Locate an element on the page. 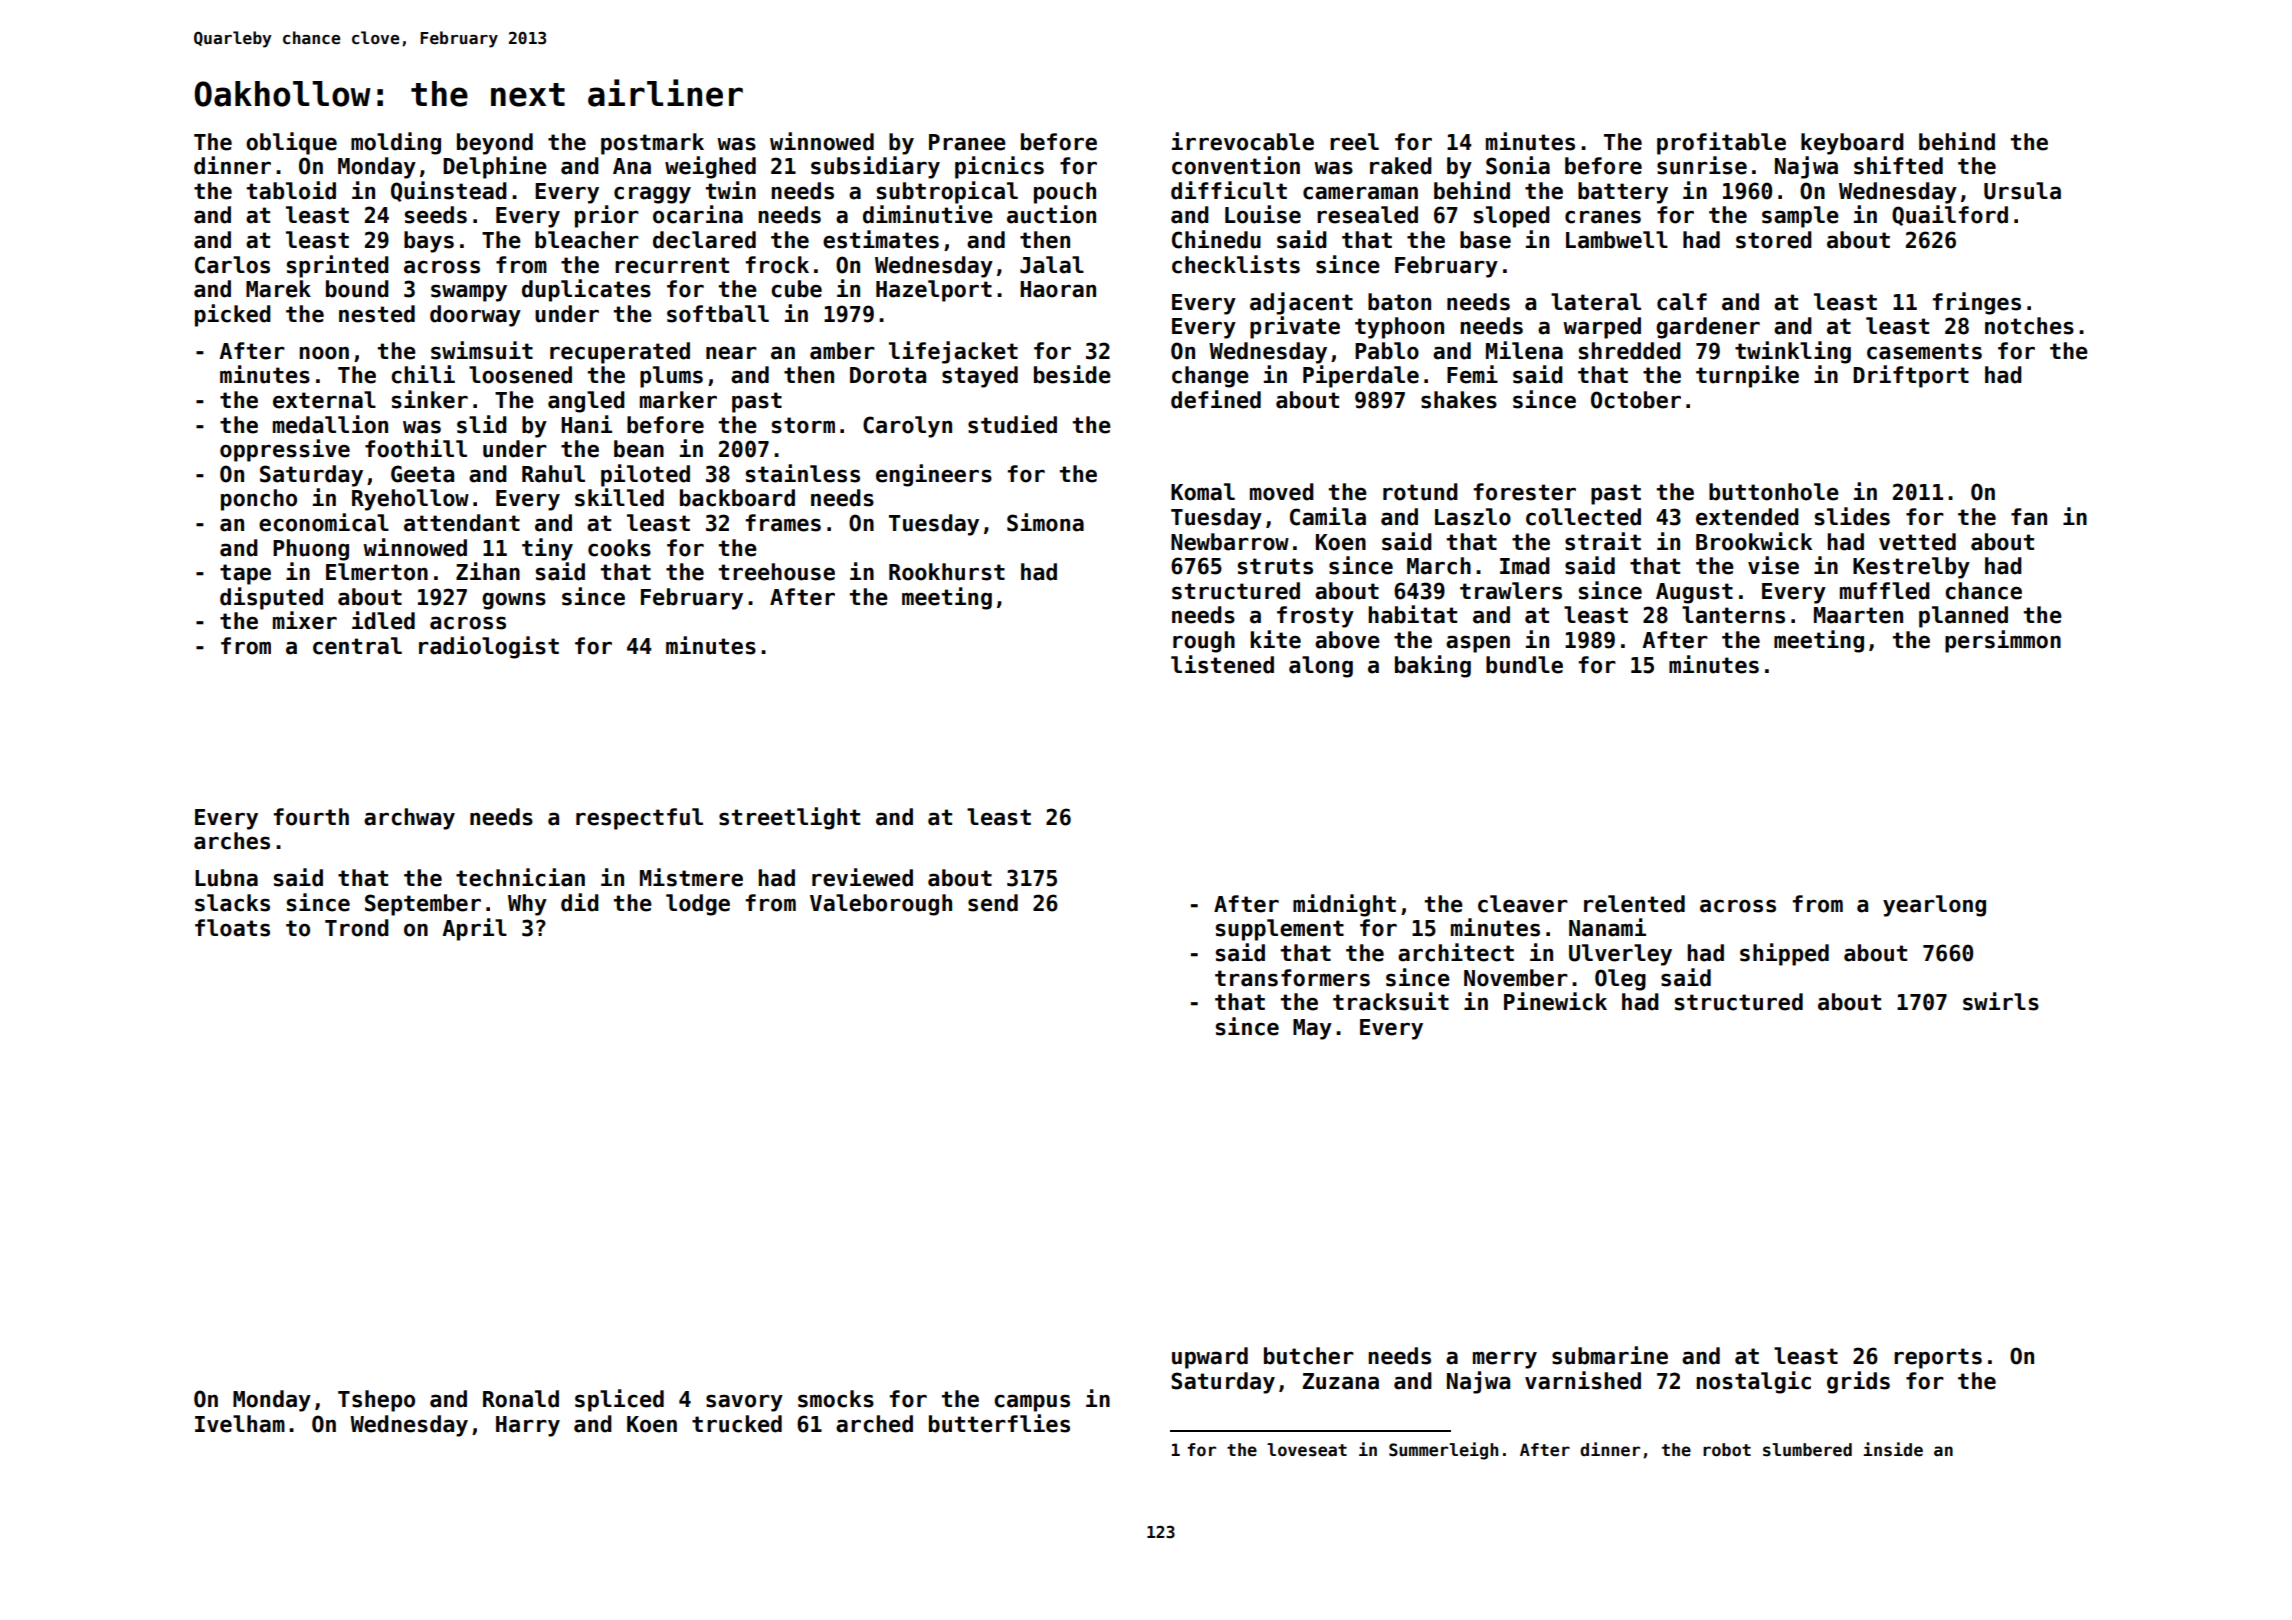  pouch is located at coordinates (1065, 193).
